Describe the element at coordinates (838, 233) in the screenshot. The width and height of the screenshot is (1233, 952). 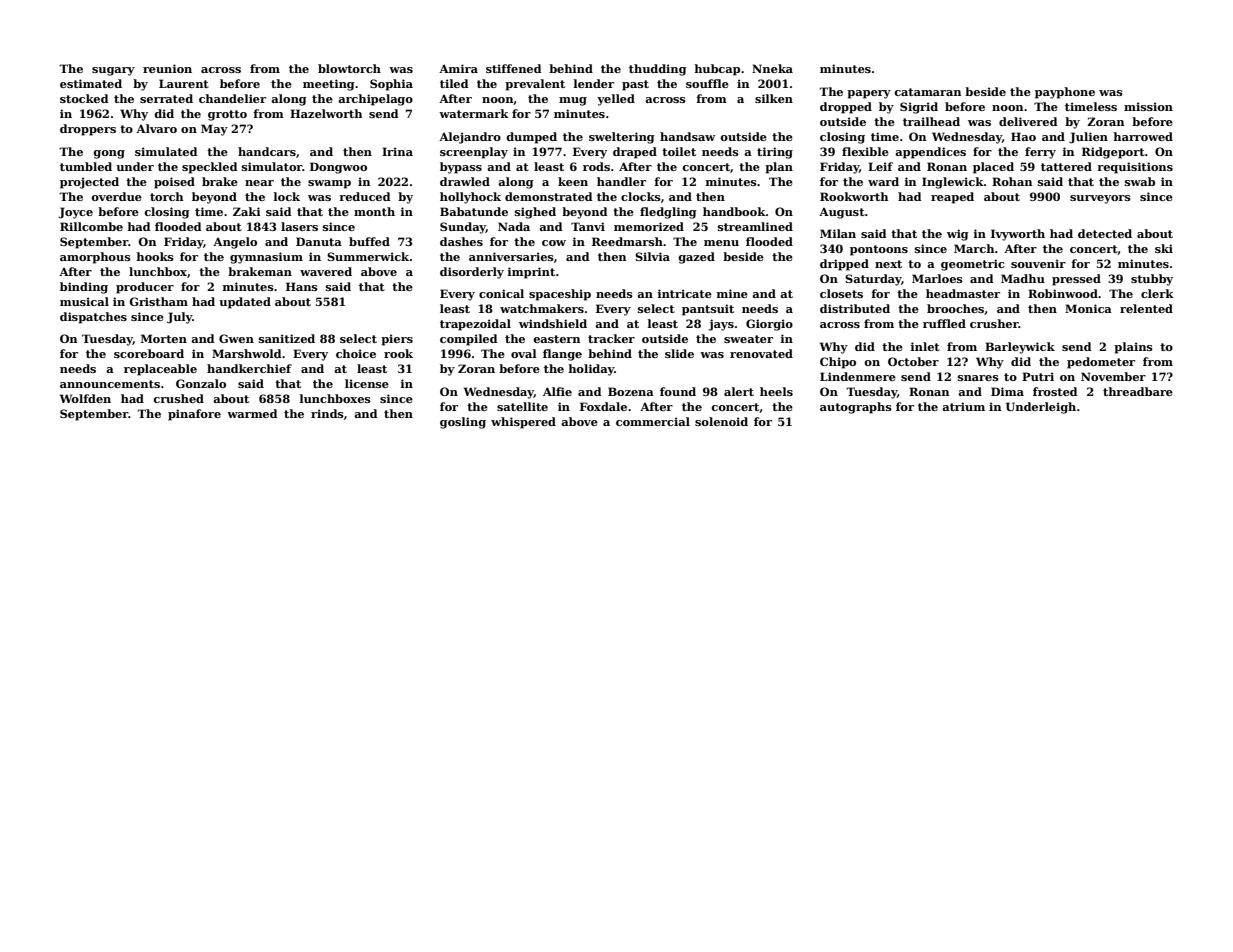
I see `Milan` at that location.
